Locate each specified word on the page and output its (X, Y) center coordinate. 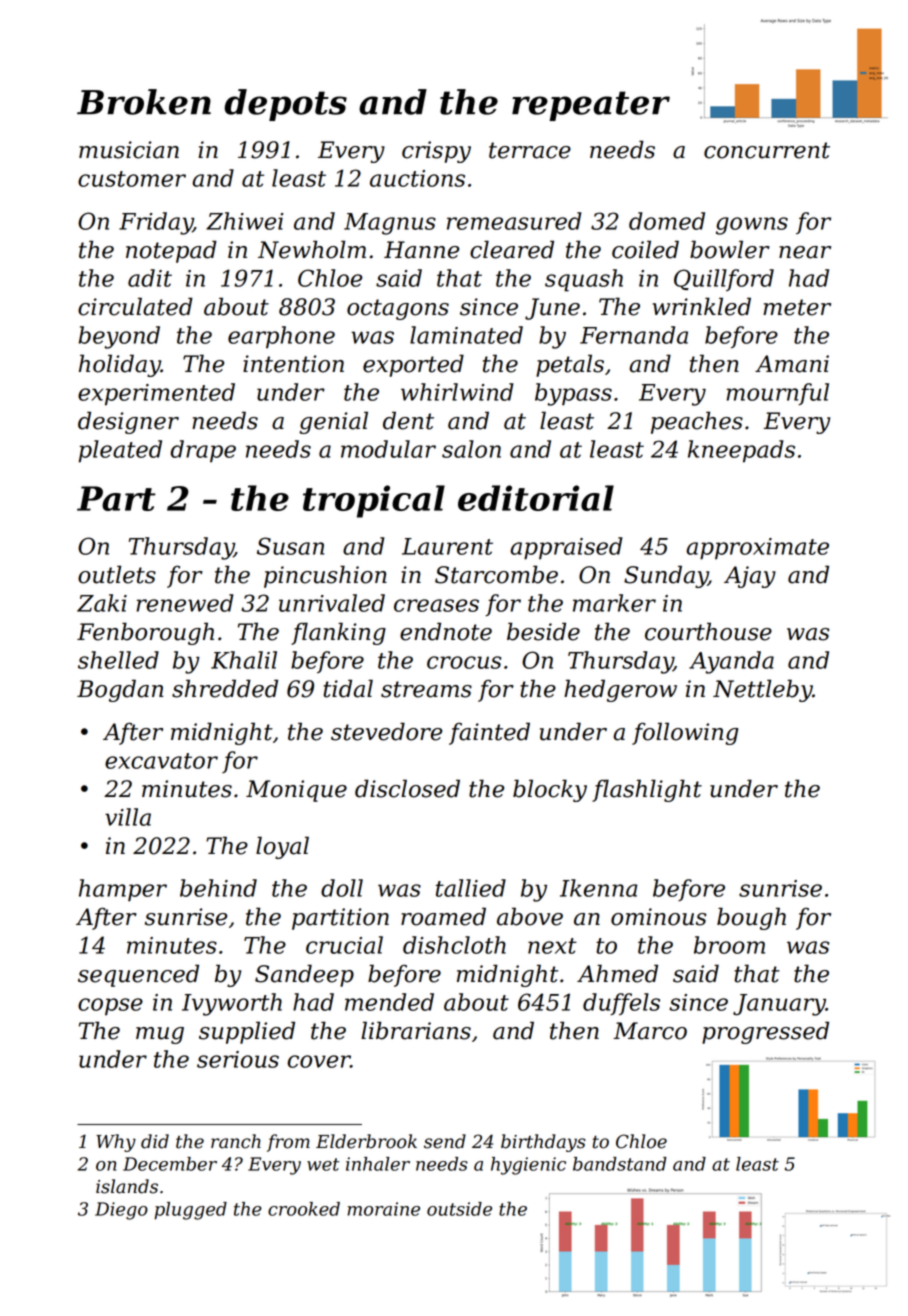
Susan (290, 546)
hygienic (528, 1166)
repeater (591, 106)
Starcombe (496, 574)
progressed (765, 1032)
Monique (296, 791)
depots (285, 105)
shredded (225, 688)
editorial (536, 498)
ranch (236, 1141)
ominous (659, 917)
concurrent (767, 150)
